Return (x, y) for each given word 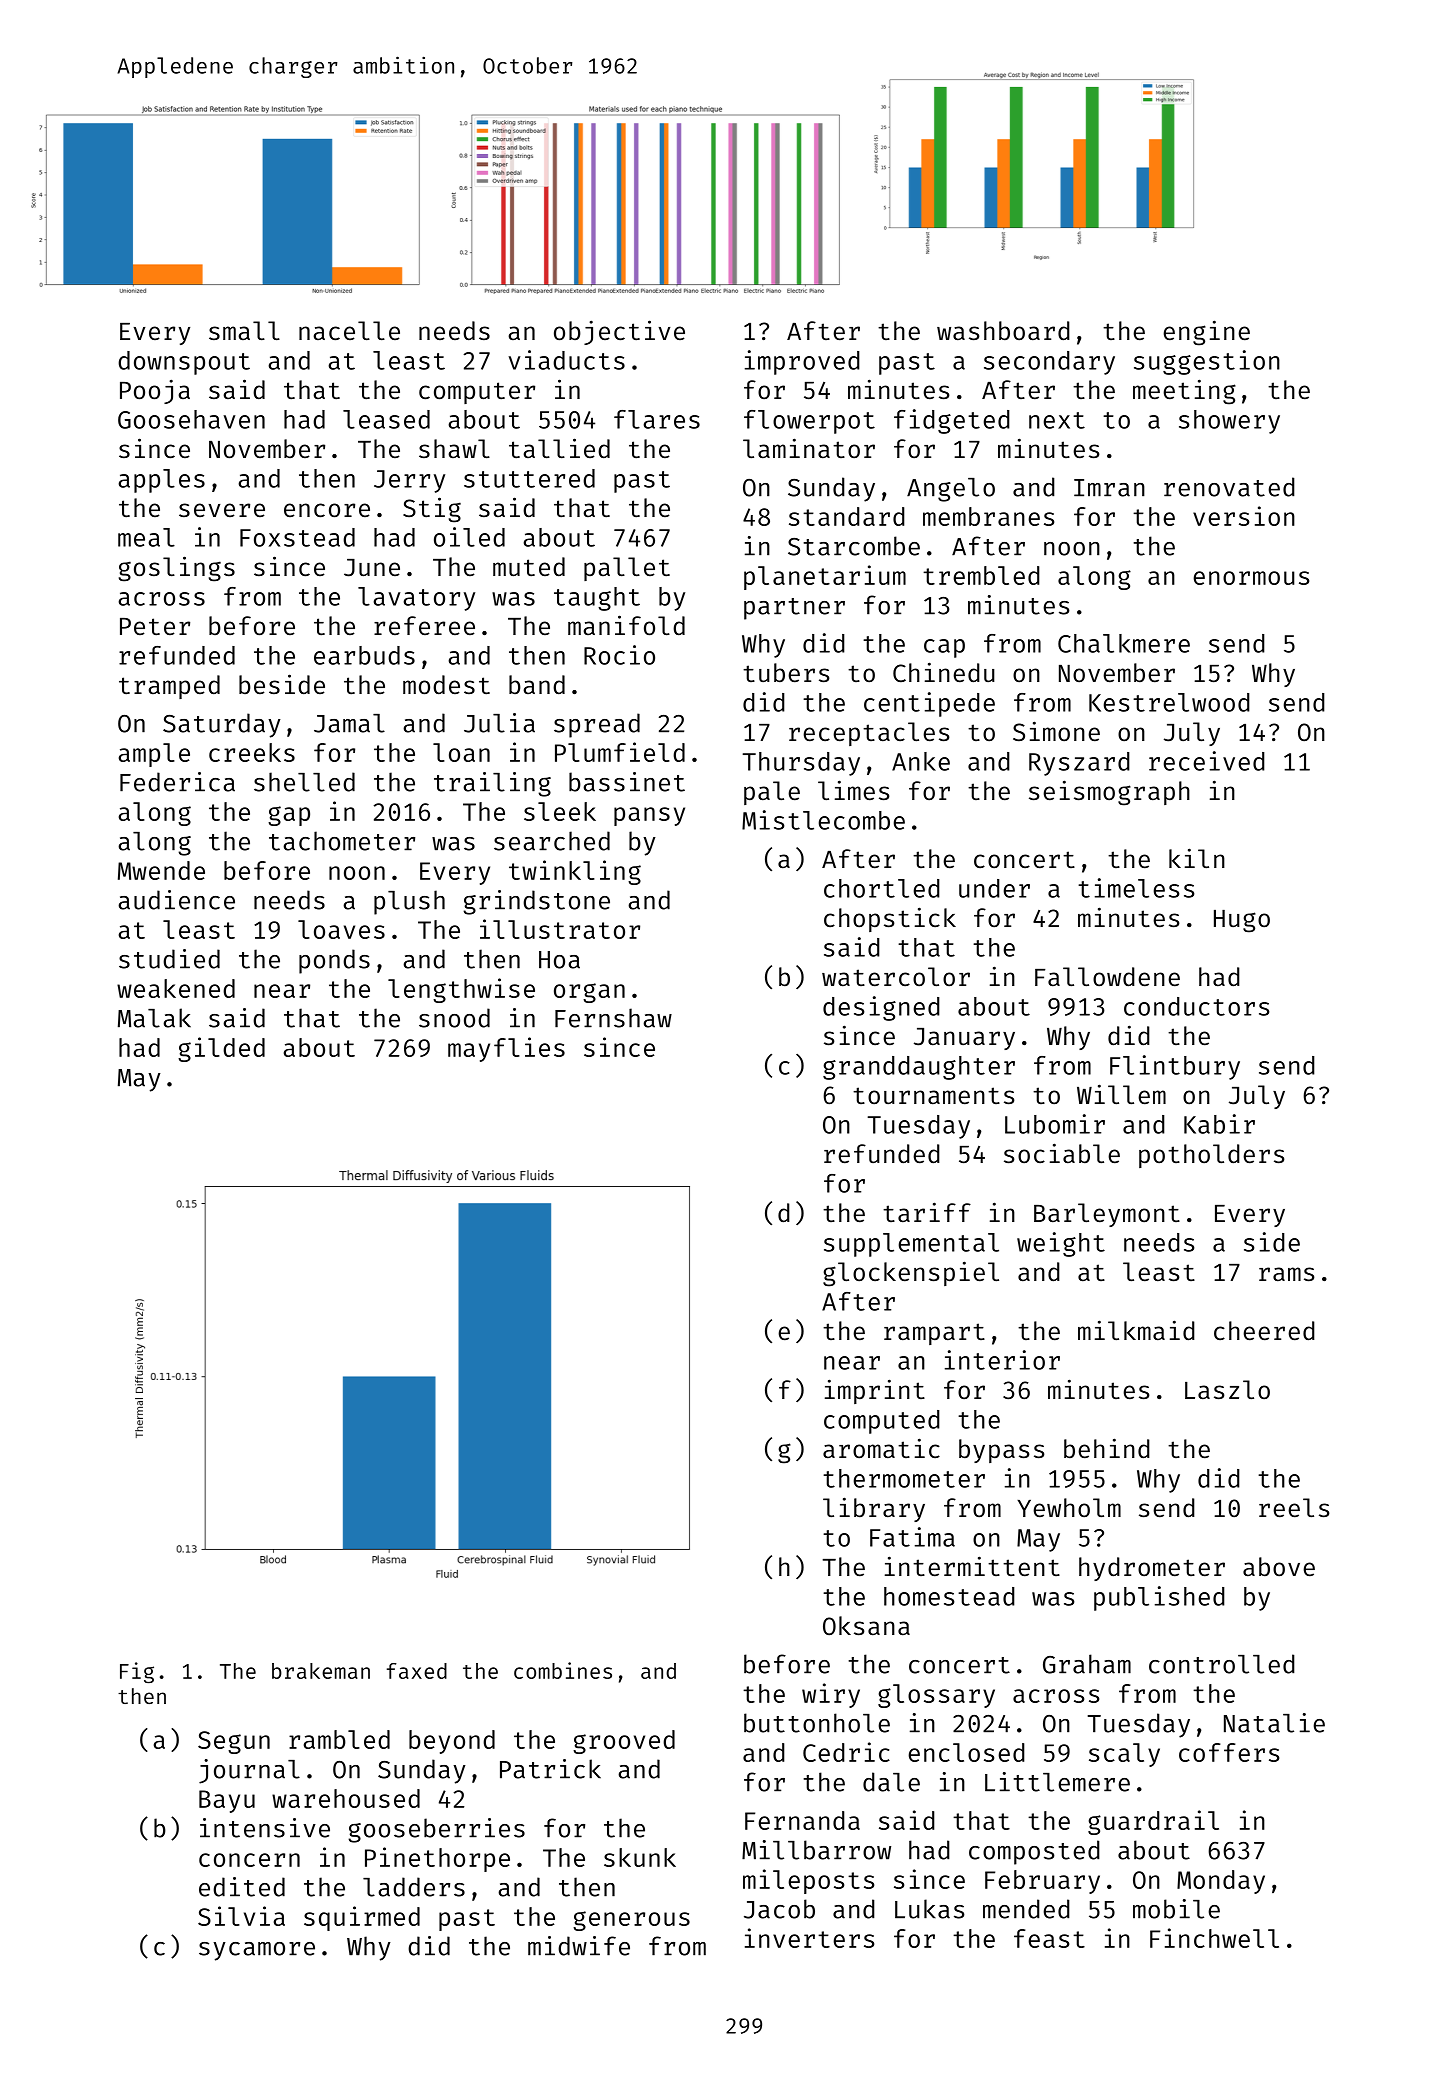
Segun (234, 1742)
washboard (1003, 331)
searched (552, 841)
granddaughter (919, 1068)
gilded (221, 1049)
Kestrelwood (1169, 702)
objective (619, 332)
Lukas (930, 1909)
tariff (927, 1212)
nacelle (349, 331)
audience (176, 900)
